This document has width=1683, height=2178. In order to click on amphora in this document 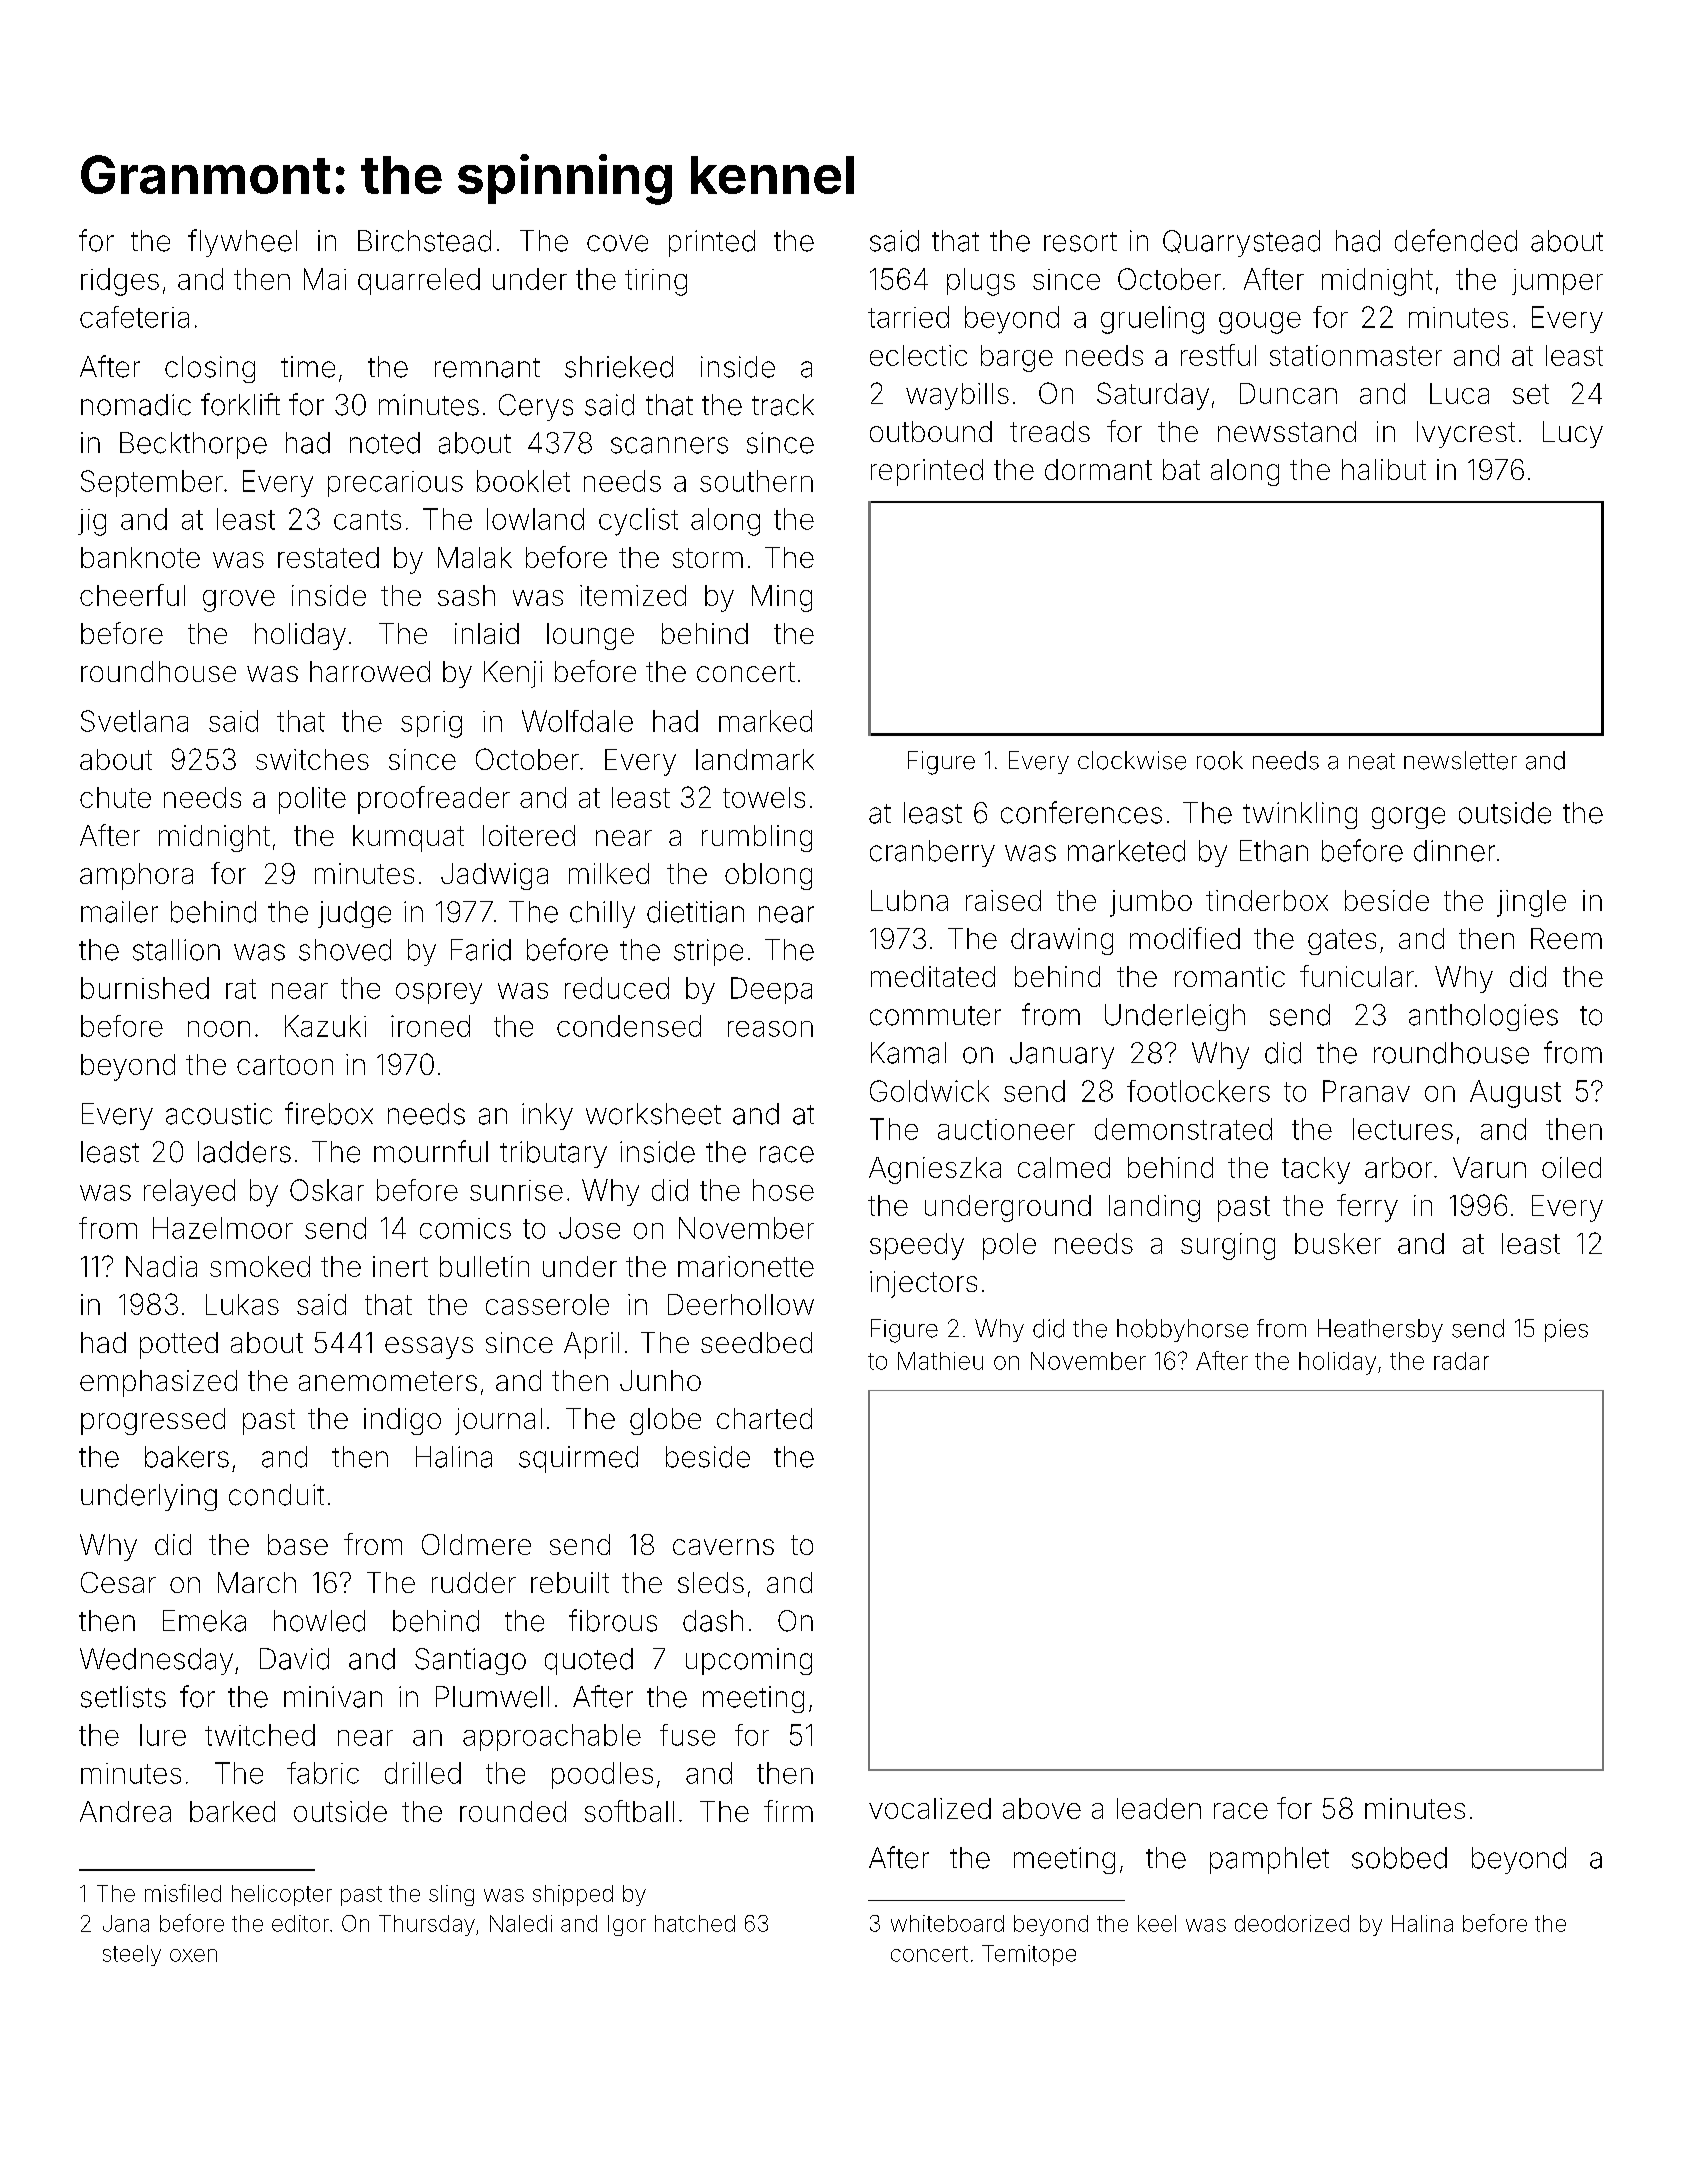, I will do `click(136, 876)`.
